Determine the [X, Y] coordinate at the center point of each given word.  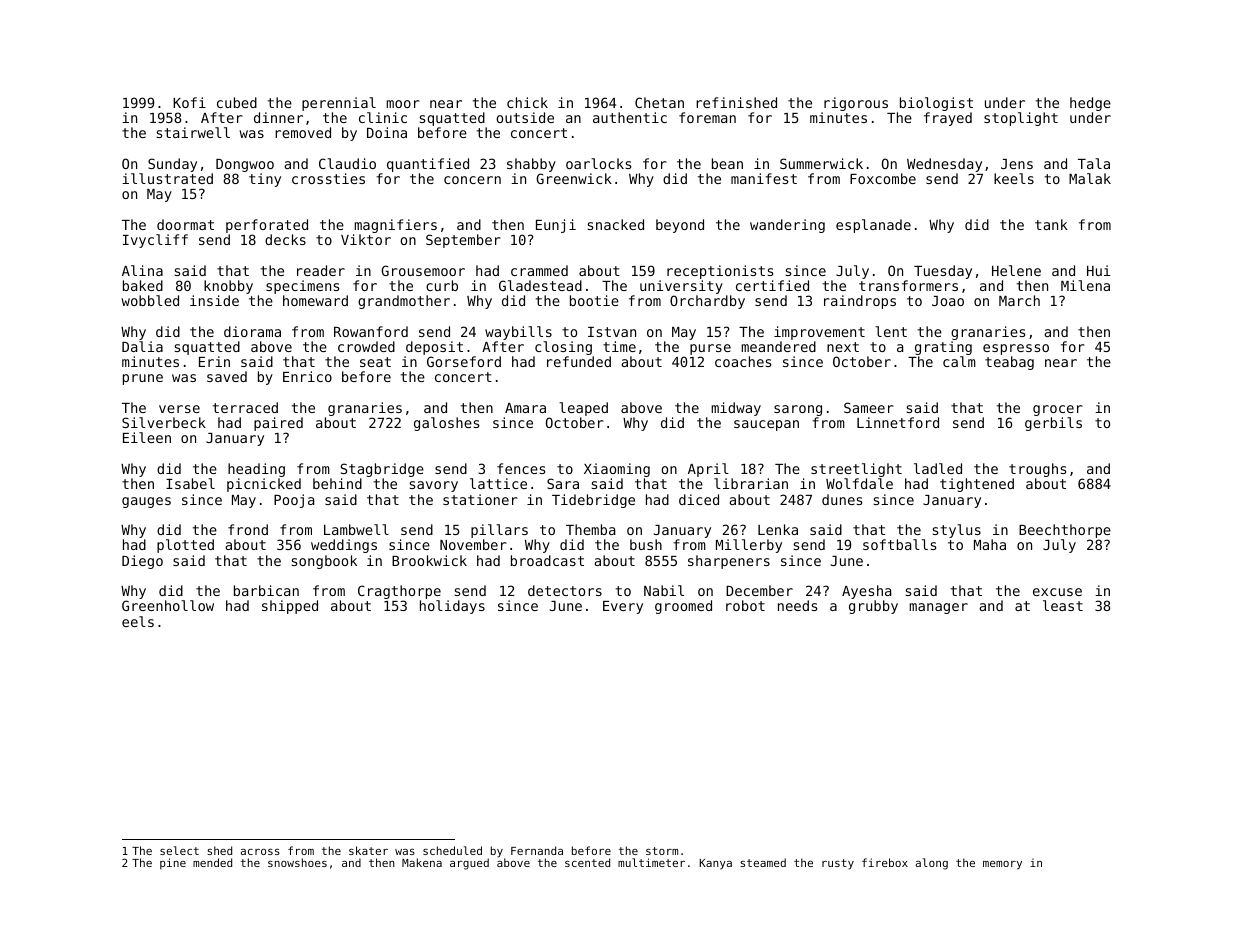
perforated [267, 226]
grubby [873, 607]
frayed [948, 119]
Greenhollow [168, 605]
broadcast [547, 560]
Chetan [659, 102]
